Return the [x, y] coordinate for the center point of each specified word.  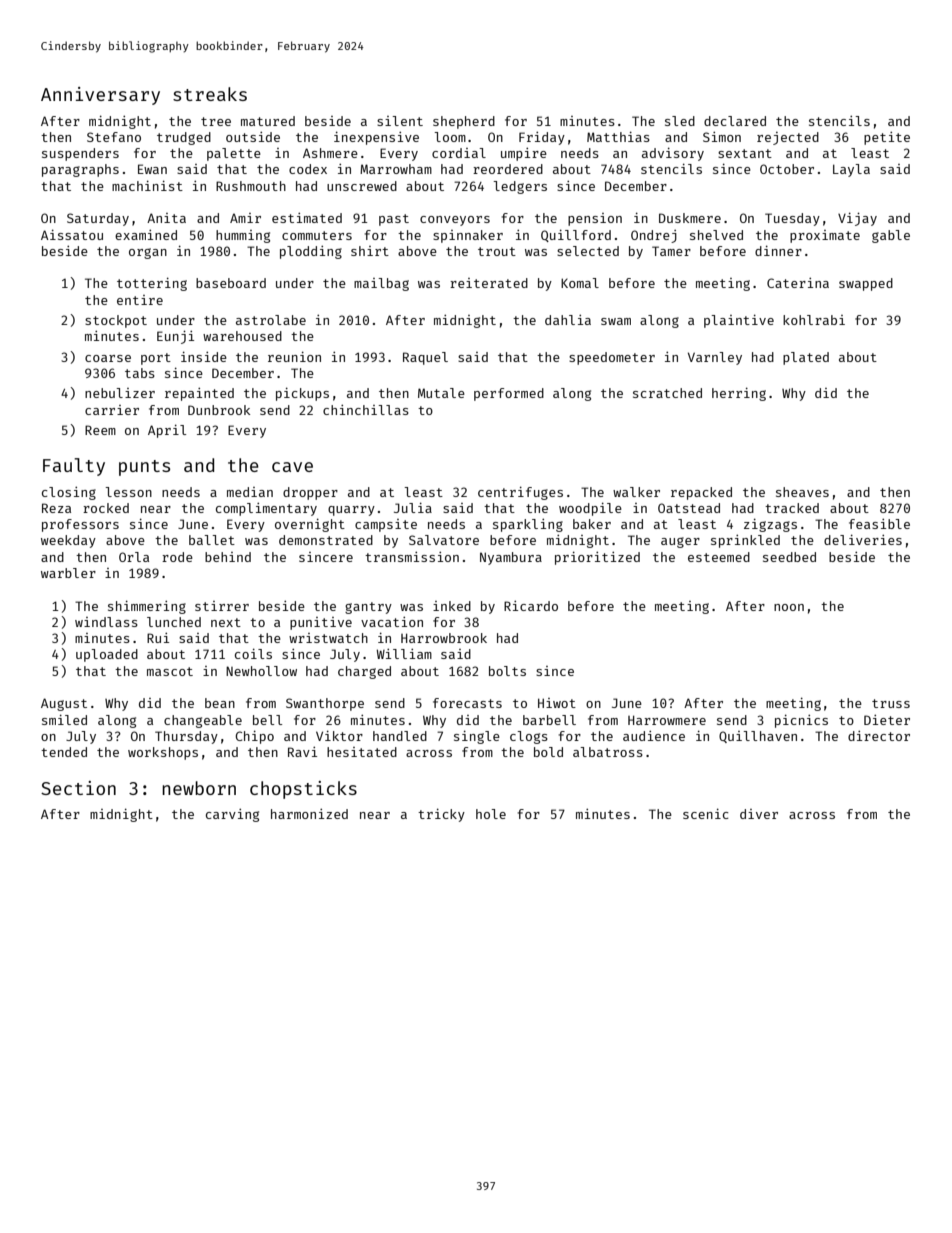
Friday [542, 138]
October [787, 169]
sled [680, 121]
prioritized [597, 558]
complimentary [266, 509]
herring [739, 394]
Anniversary [100, 96]
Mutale [441, 393]
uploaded [107, 655]
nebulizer [120, 393]
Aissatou [72, 234]
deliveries [863, 539]
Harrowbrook [444, 638]
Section [78, 788]
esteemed [719, 557]
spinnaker [468, 236]
